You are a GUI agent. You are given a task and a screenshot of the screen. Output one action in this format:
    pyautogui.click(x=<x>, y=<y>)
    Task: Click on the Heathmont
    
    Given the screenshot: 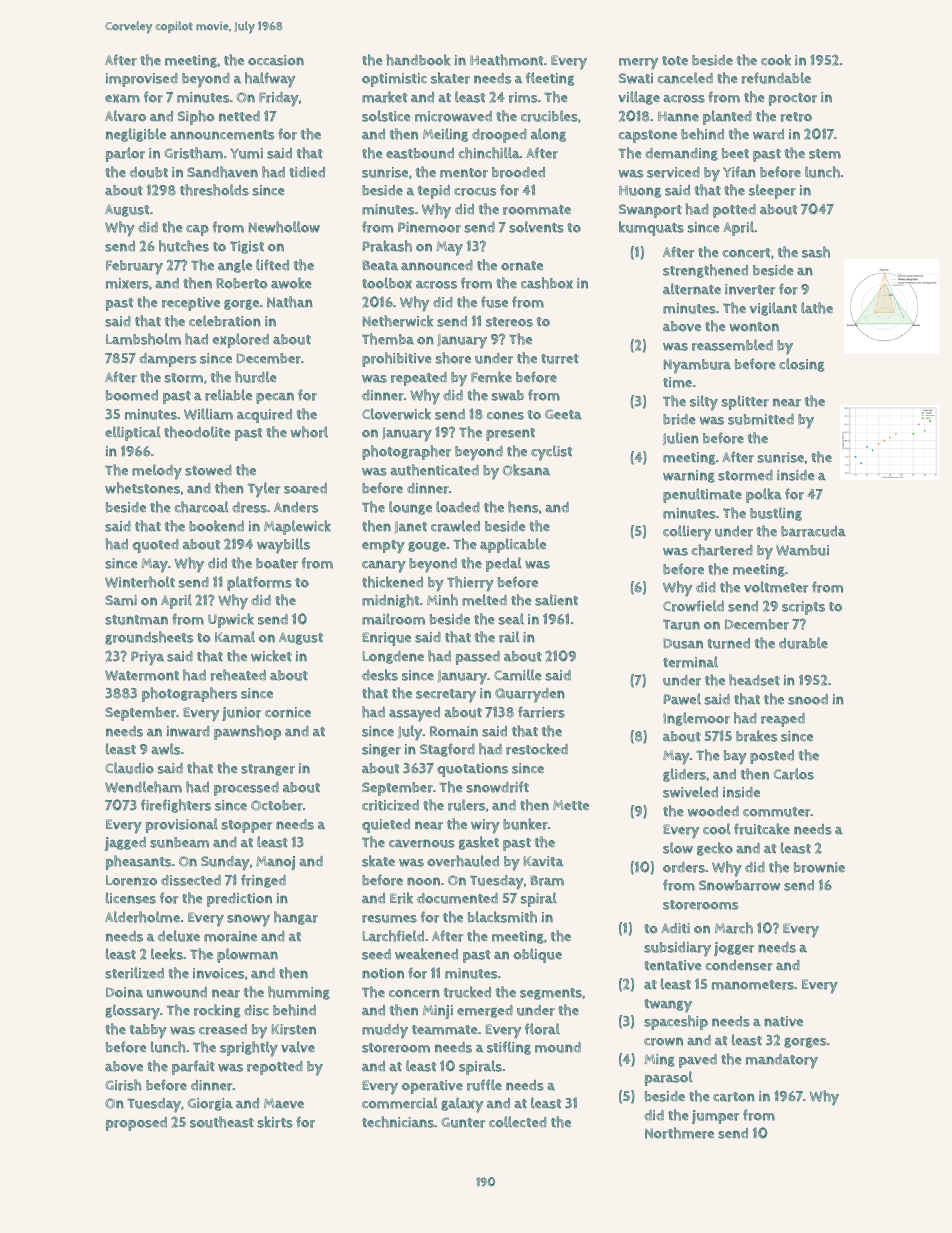 What is the action you would take?
    pyautogui.click(x=507, y=60)
